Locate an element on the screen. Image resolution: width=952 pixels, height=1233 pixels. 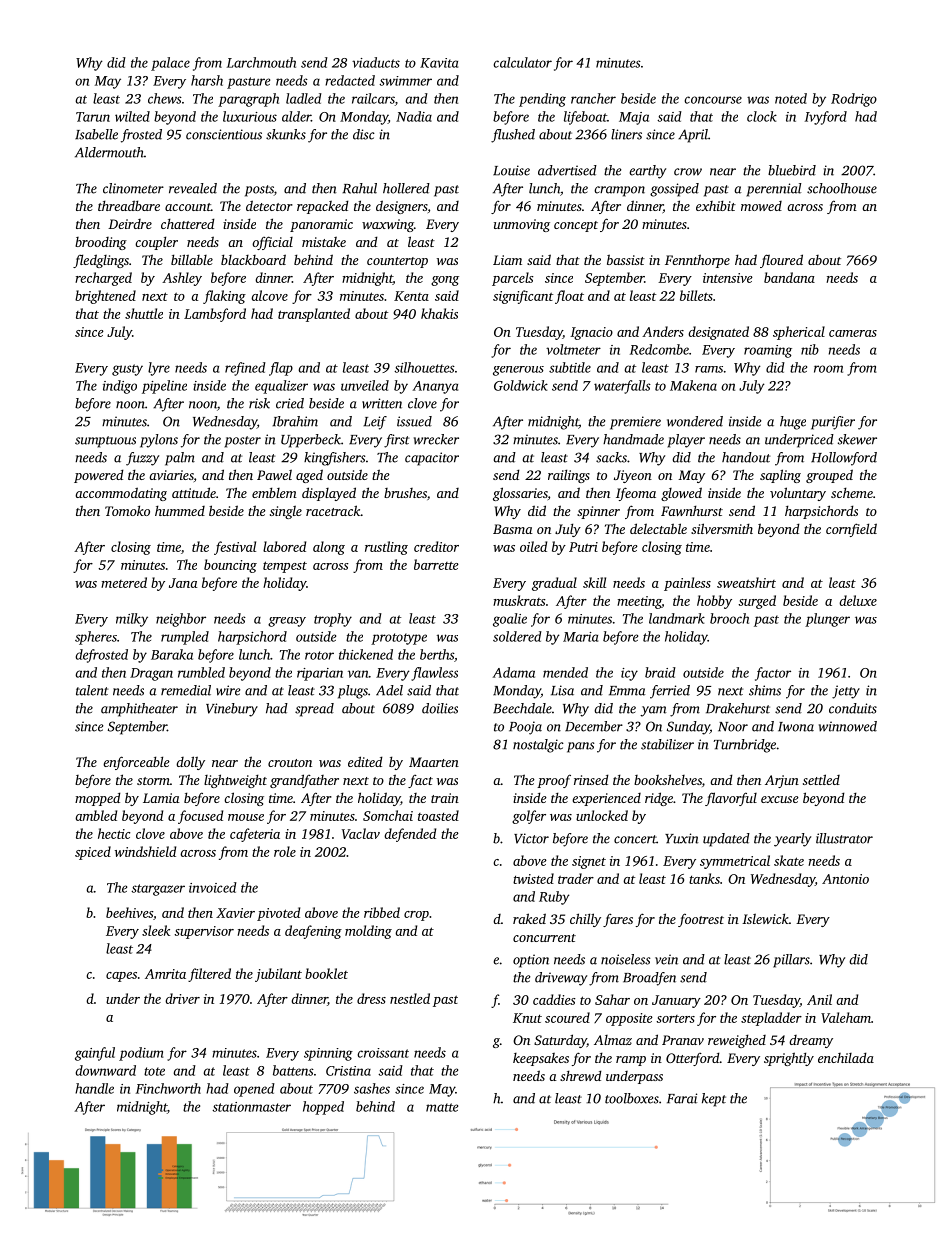
khakis is located at coordinates (439, 313).
